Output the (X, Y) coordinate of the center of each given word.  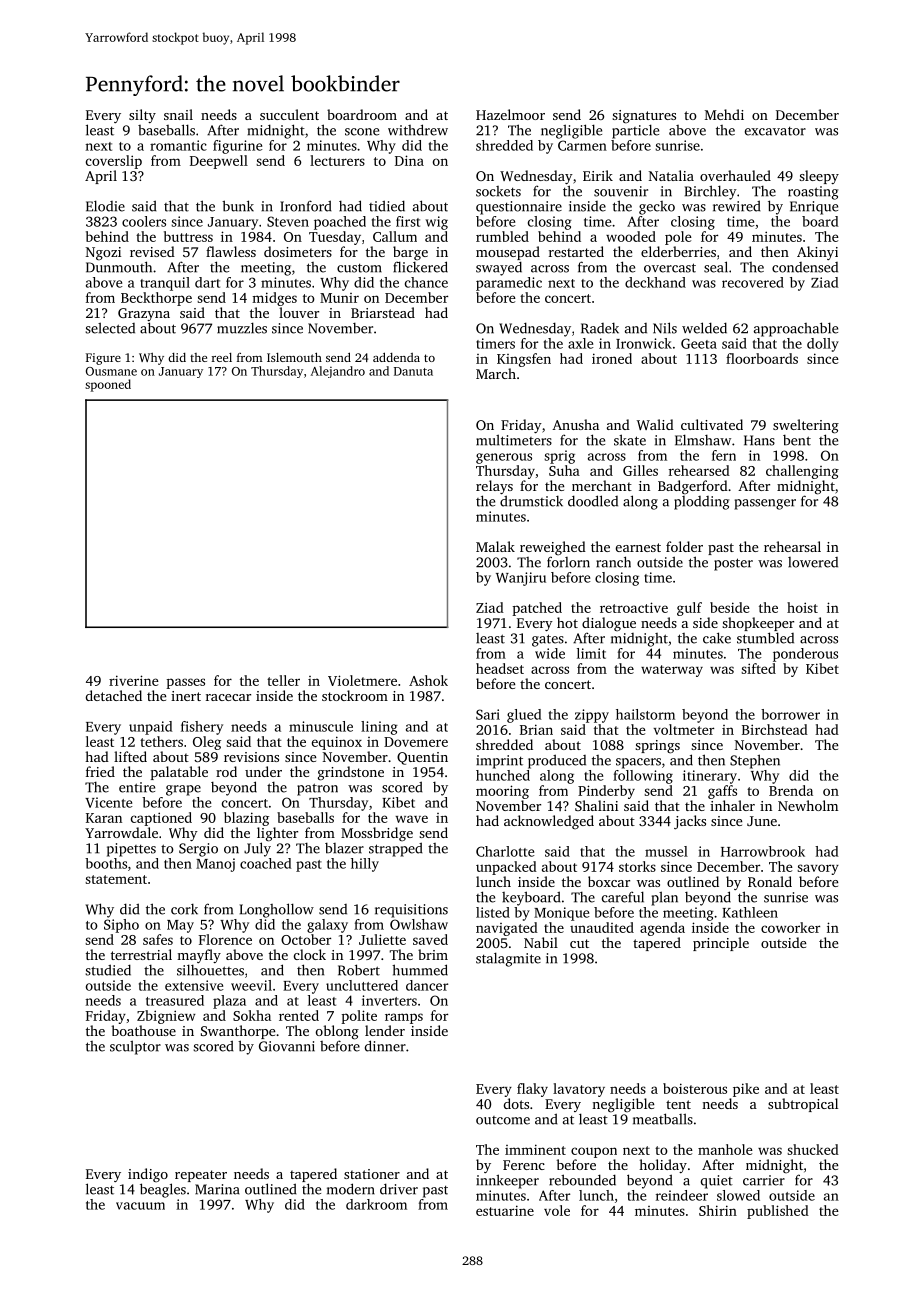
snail (178, 114)
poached (340, 223)
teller (283, 680)
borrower (790, 714)
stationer (372, 1174)
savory (818, 869)
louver (299, 312)
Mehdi (724, 114)
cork (184, 909)
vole (557, 1210)
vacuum (140, 1206)
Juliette (382, 939)
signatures (644, 117)
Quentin (422, 758)
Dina (409, 160)
